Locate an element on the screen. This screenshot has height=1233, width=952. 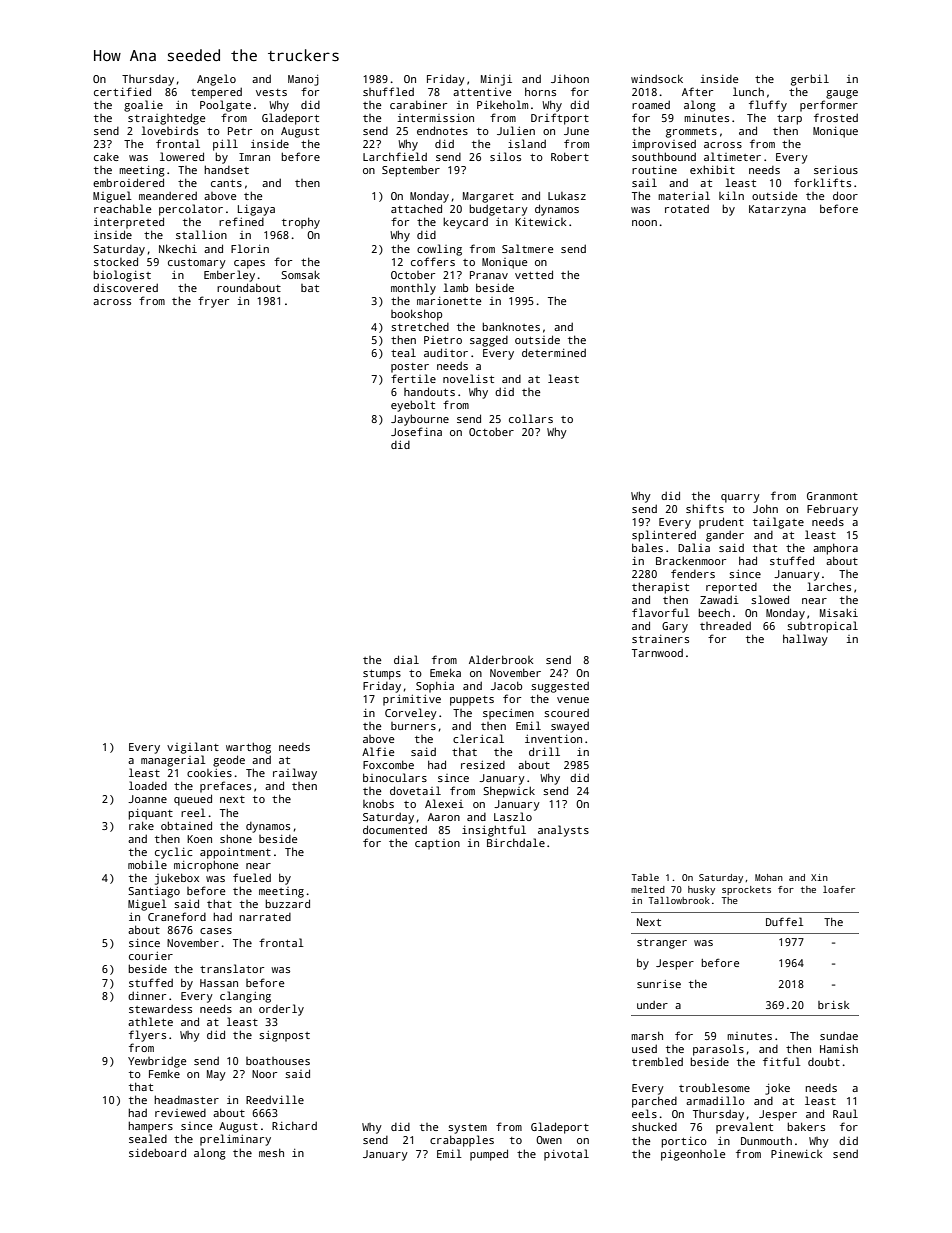
Imran is located at coordinates (254, 157).
